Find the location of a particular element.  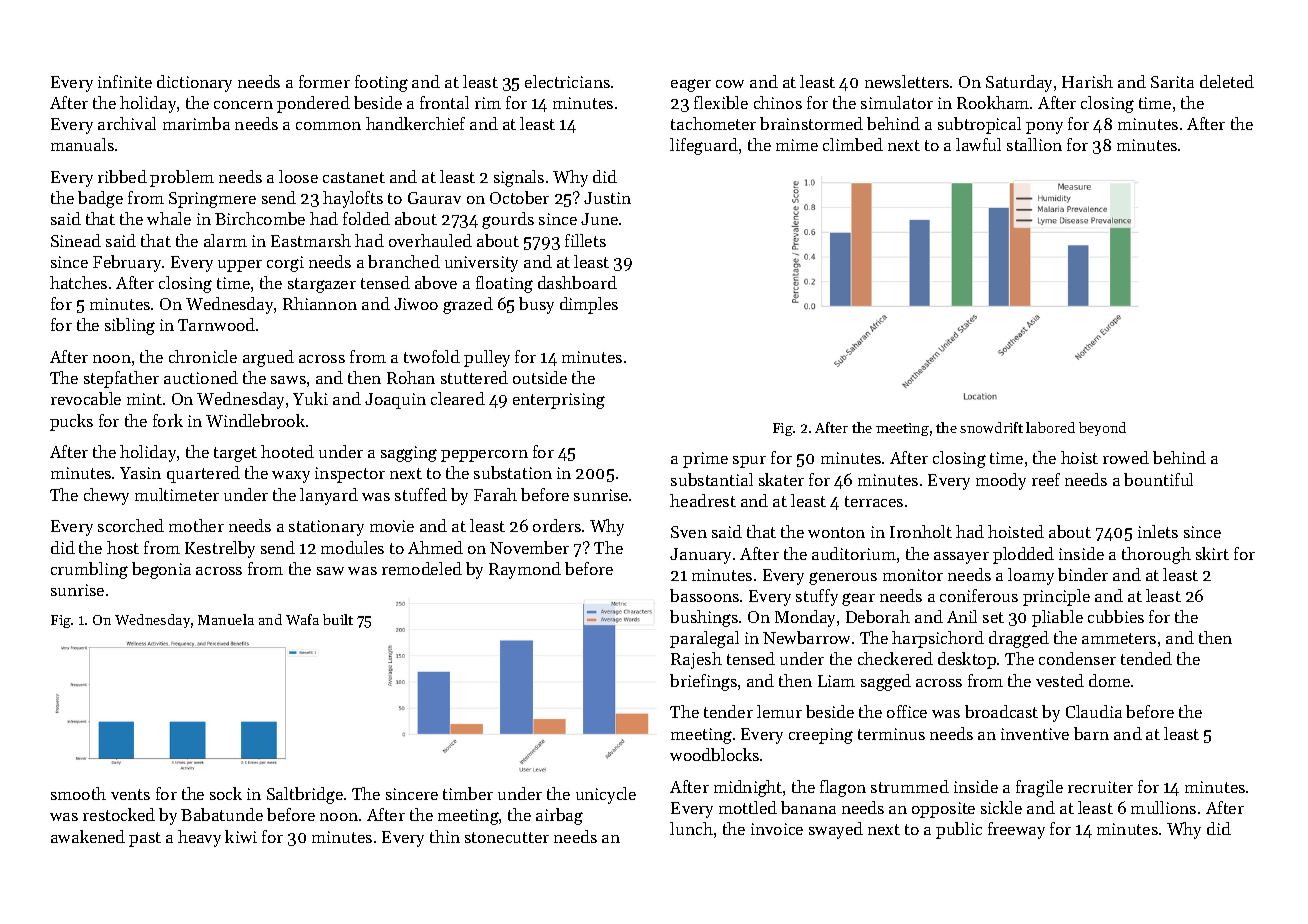

Rajesh is located at coordinates (696, 660).
